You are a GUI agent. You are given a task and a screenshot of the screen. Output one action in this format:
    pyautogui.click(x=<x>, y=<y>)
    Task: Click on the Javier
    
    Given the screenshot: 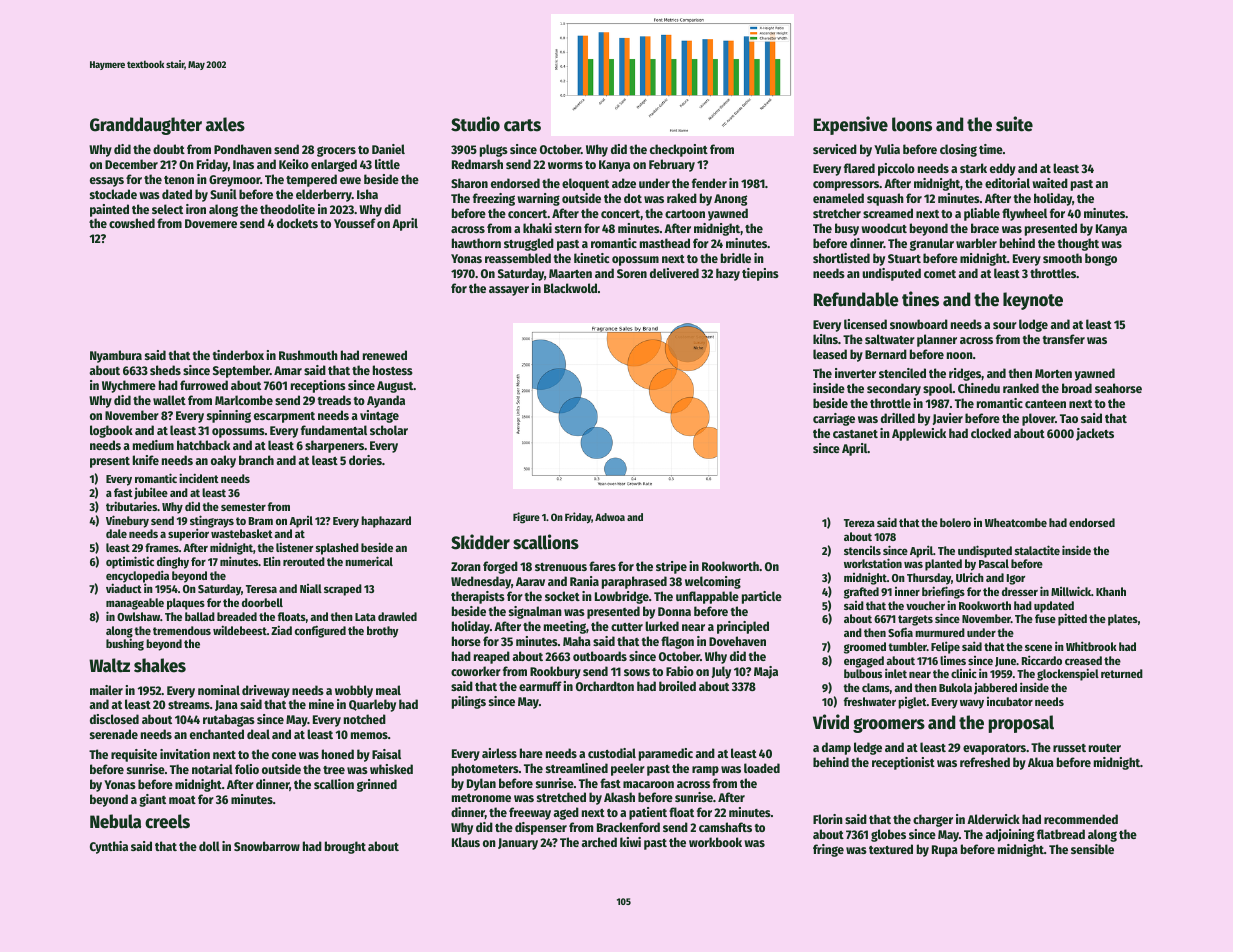 What is the action you would take?
    pyautogui.click(x=948, y=419)
